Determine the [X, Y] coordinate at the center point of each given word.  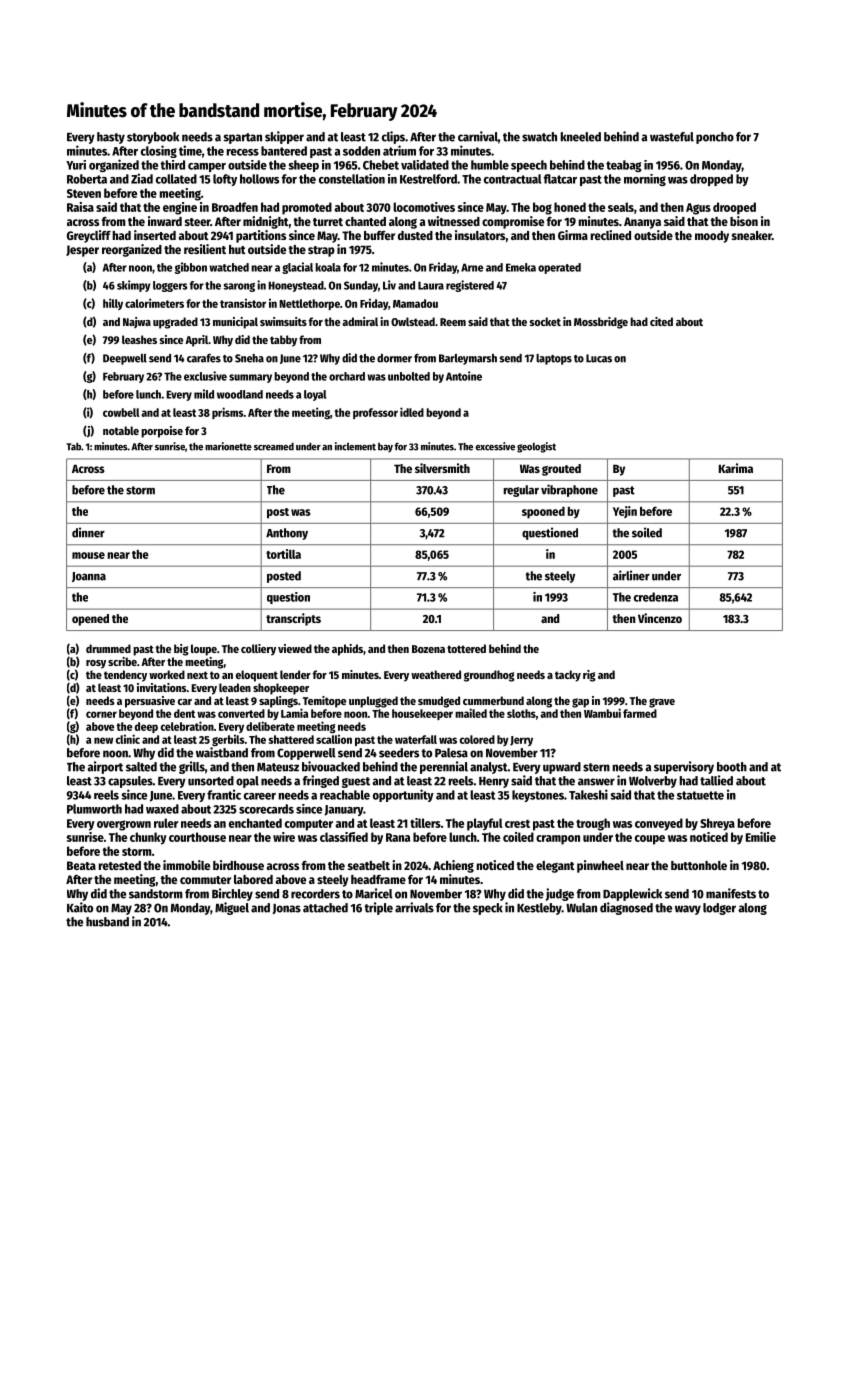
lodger [719, 909]
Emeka [521, 267]
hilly [113, 304]
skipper [284, 137]
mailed [471, 713]
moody [712, 237]
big [181, 650]
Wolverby [653, 782]
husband [107, 922]
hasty [111, 138]
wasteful [672, 137]
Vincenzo [660, 618]
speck [488, 909]
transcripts [293, 619]
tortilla [283, 554]
